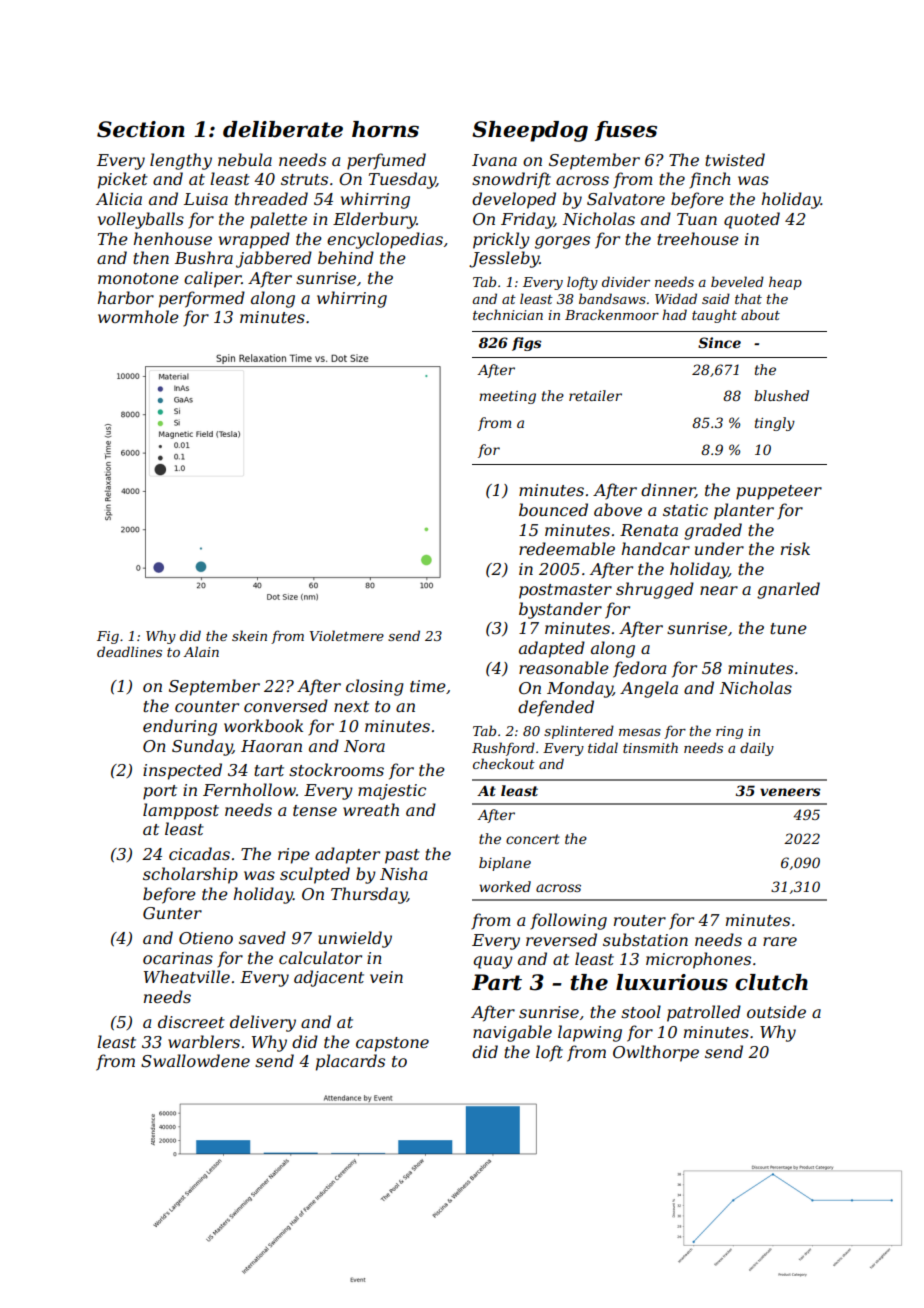 This screenshot has width=924, height=1308. What do you see at coordinates (182, 771) in the screenshot?
I see `inspected` at bounding box center [182, 771].
